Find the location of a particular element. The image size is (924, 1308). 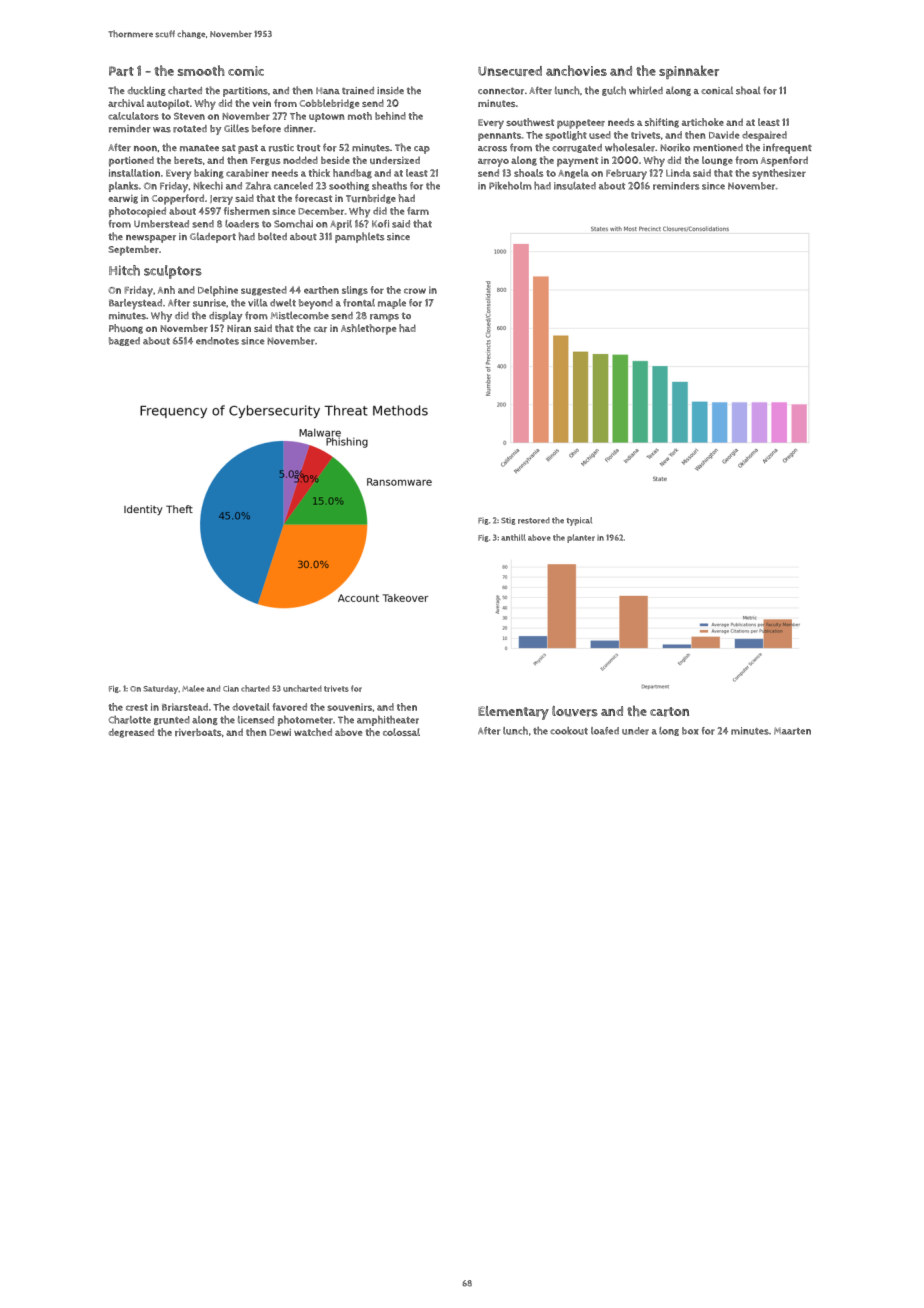

Cian is located at coordinates (231, 688).
